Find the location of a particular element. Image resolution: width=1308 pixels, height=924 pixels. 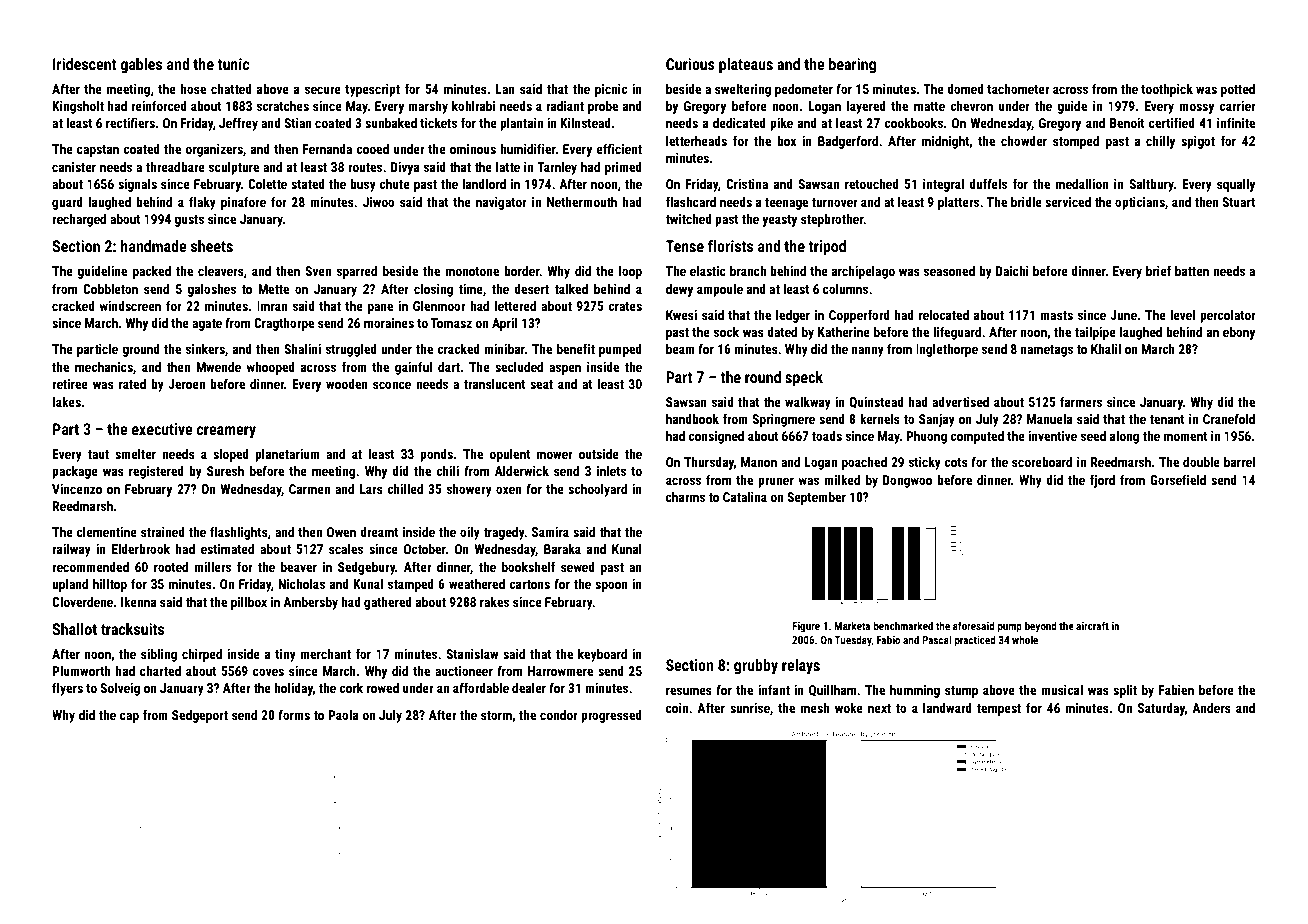

fjord is located at coordinates (1102, 481).
